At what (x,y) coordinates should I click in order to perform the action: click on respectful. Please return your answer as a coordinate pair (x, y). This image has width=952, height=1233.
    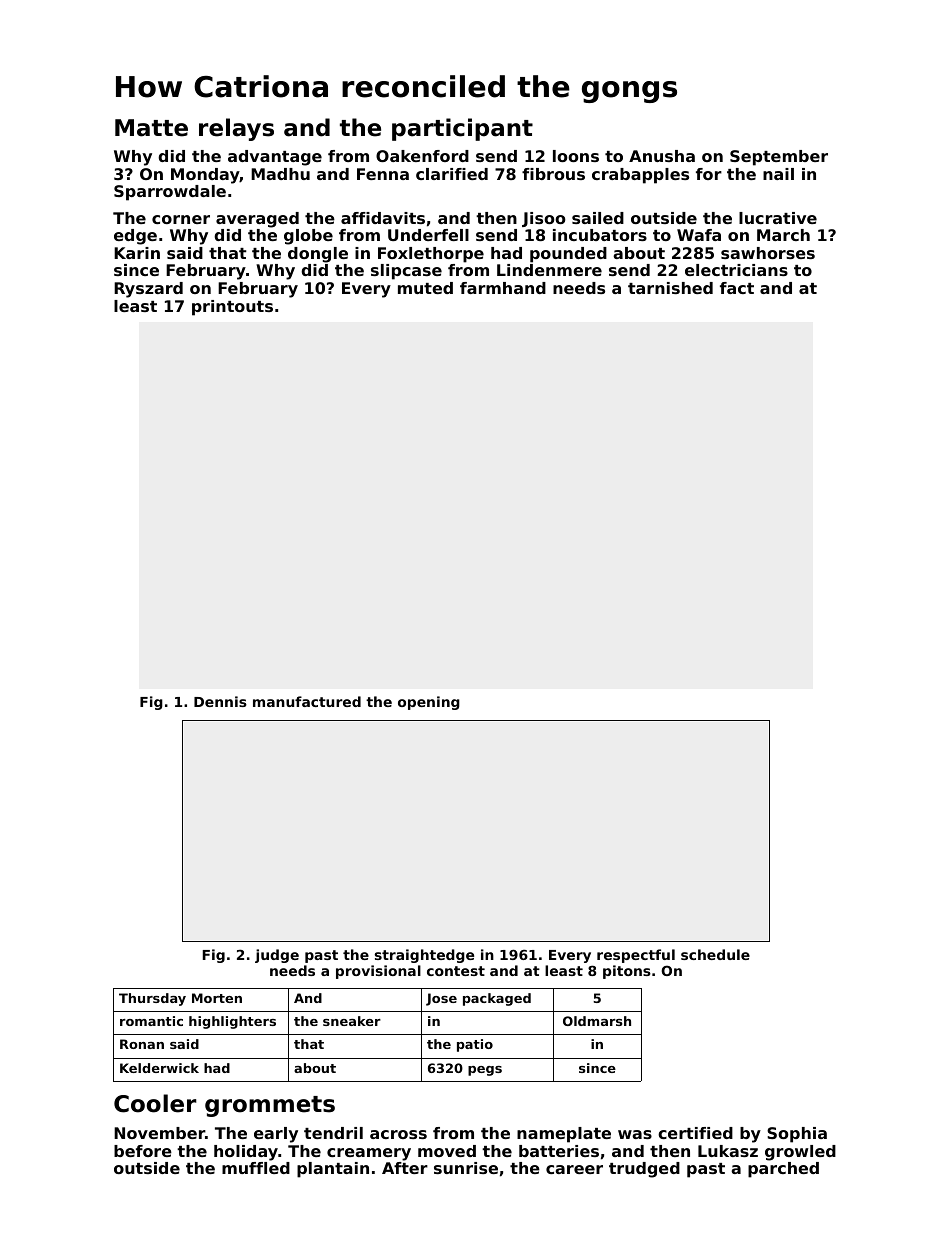
    Looking at the image, I should click on (636, 956).
